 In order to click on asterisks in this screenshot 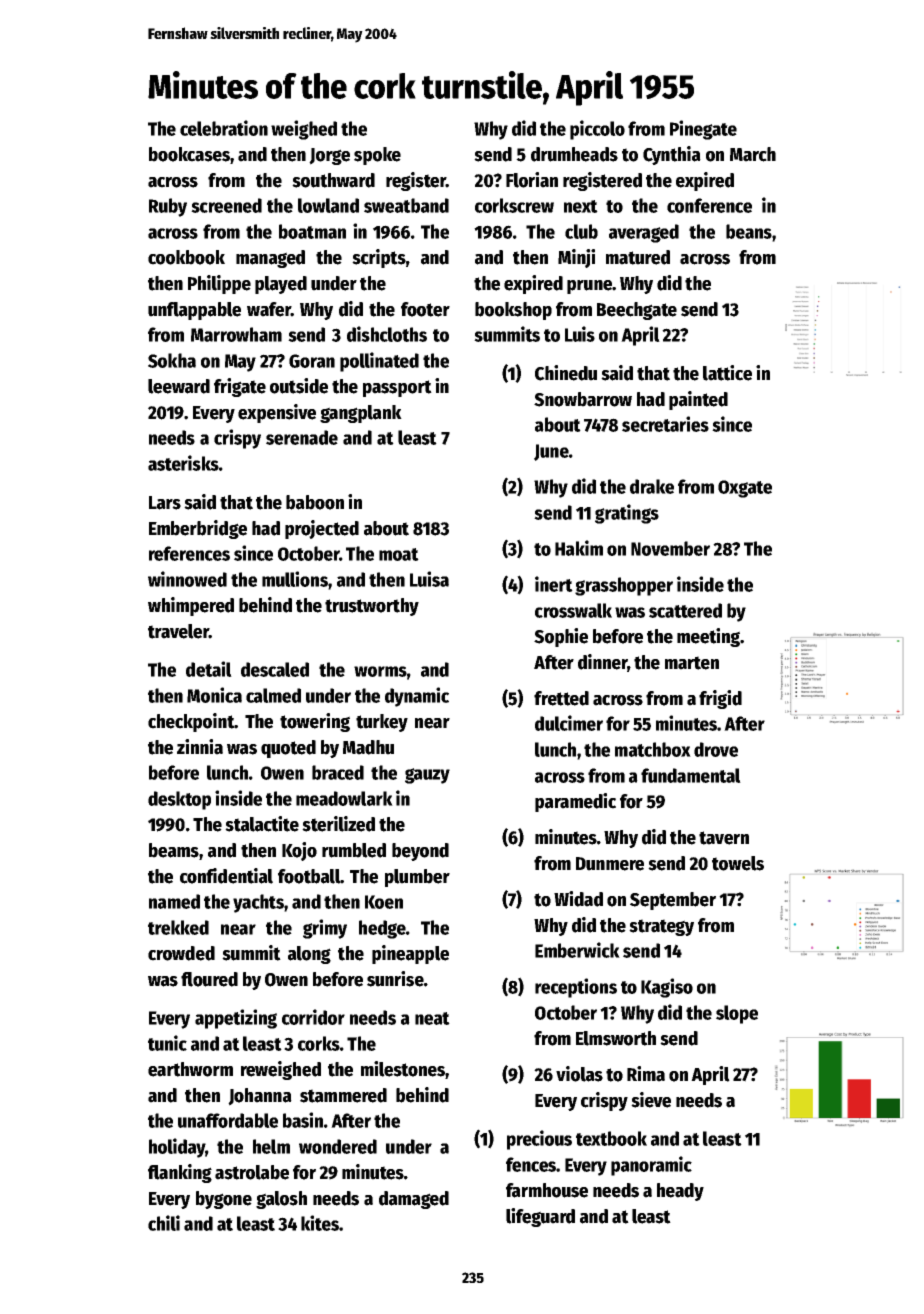, I will do `click(183, 463)`.
